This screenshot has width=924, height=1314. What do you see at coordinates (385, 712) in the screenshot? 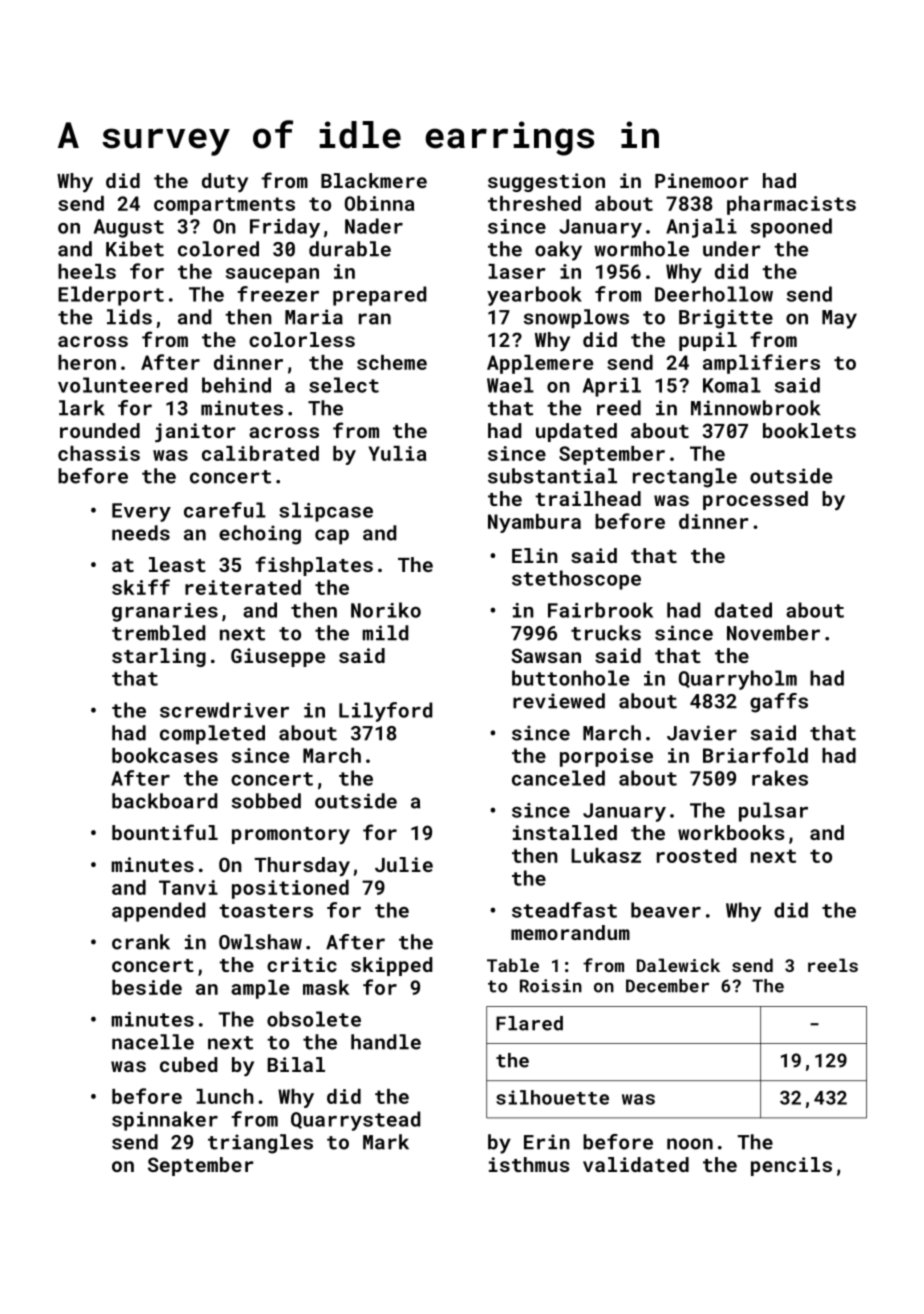
I see `Lilyford` at bounding box center [385, 712].
